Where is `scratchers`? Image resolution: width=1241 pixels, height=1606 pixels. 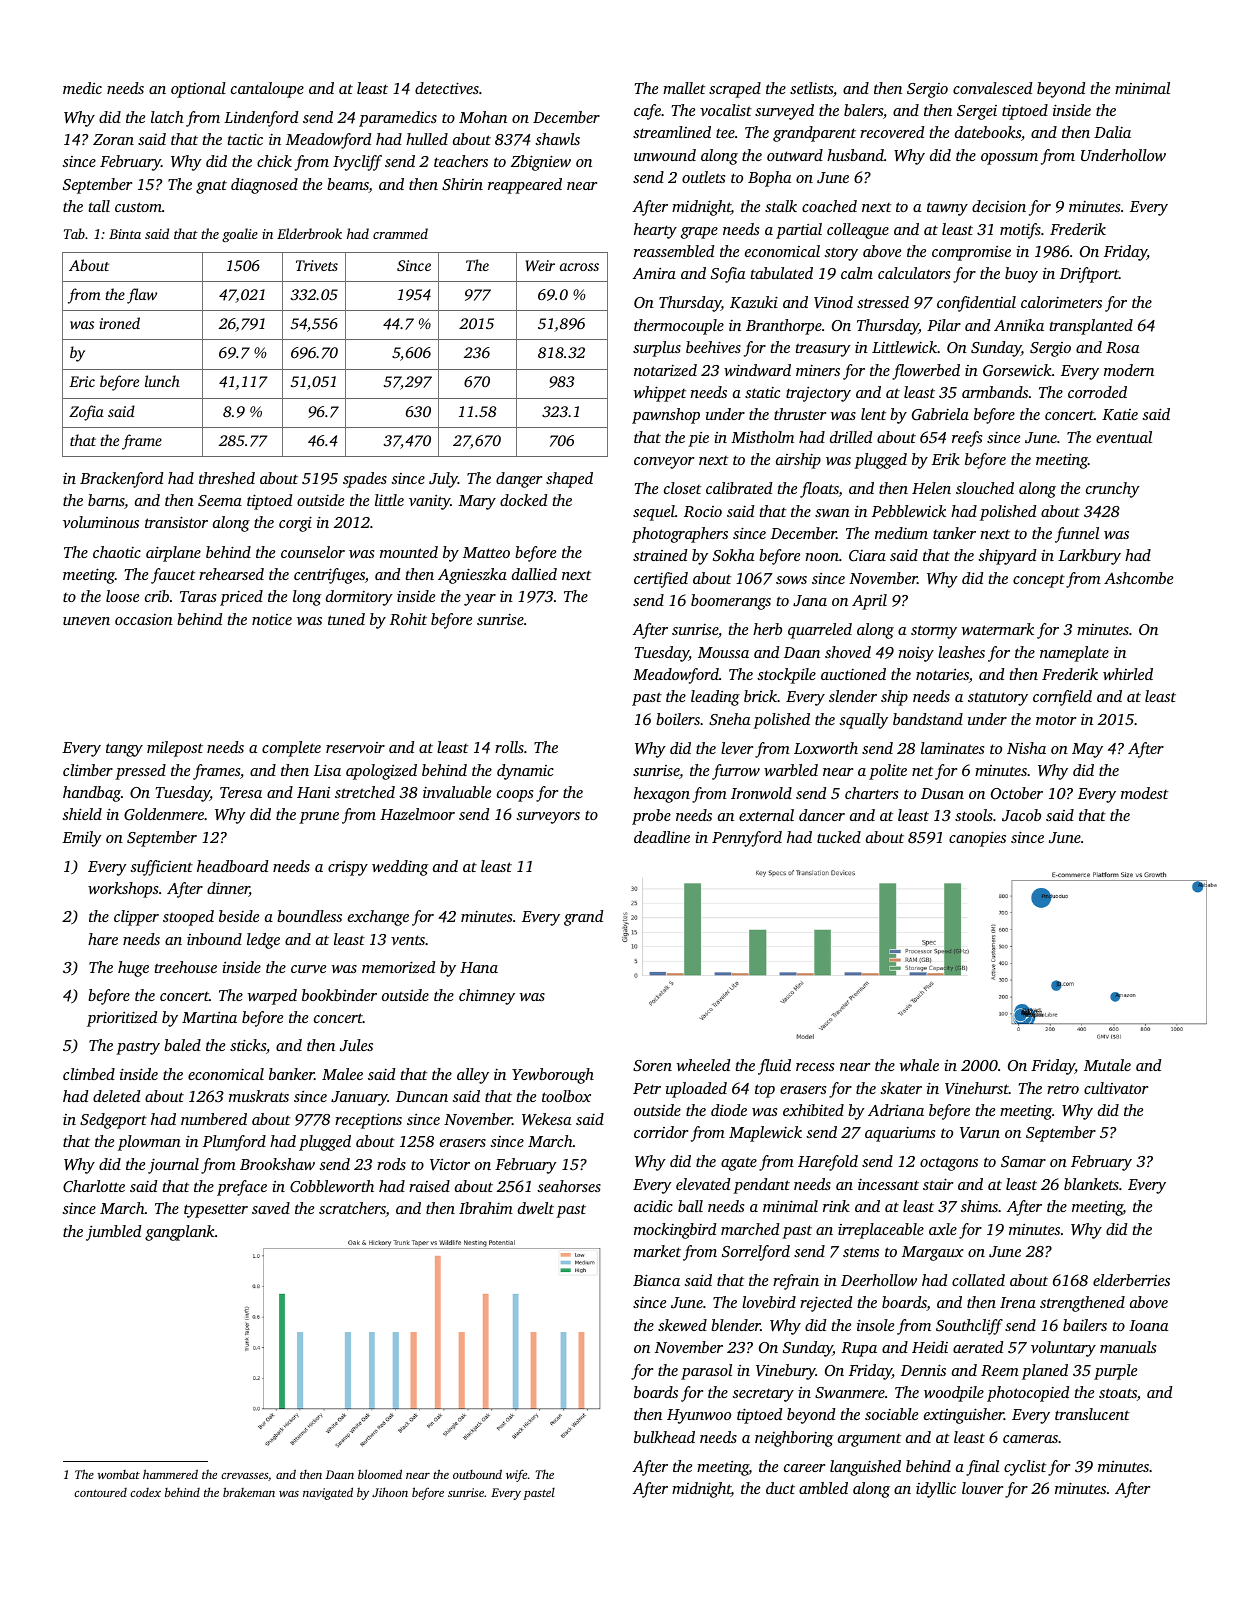
scratchers is located at coordinates (352, 1209).
